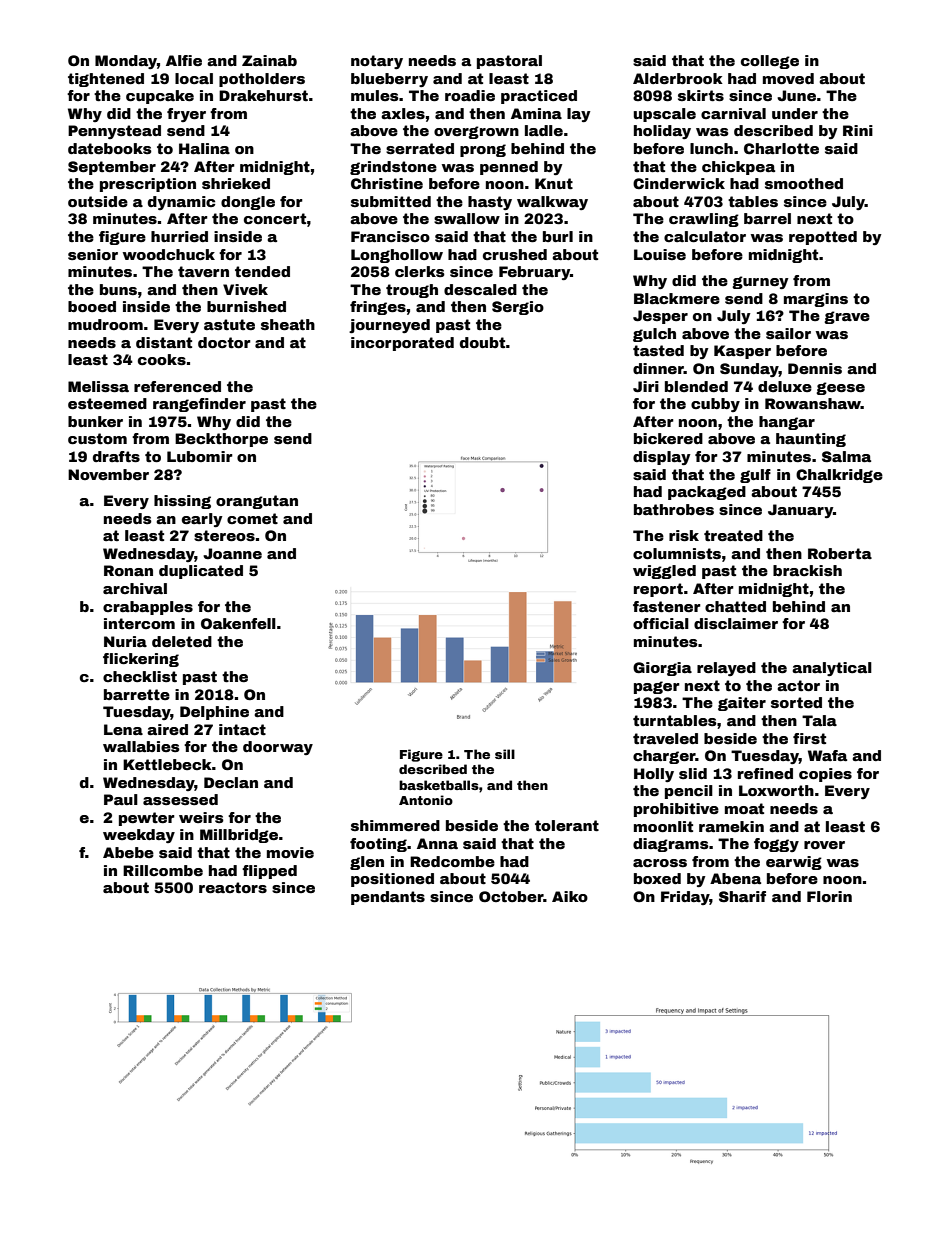 This screenshot has width=952, height=1233. Describe the element at coordinates (377, 62) in the screenshot. I see `notary` at that location.
